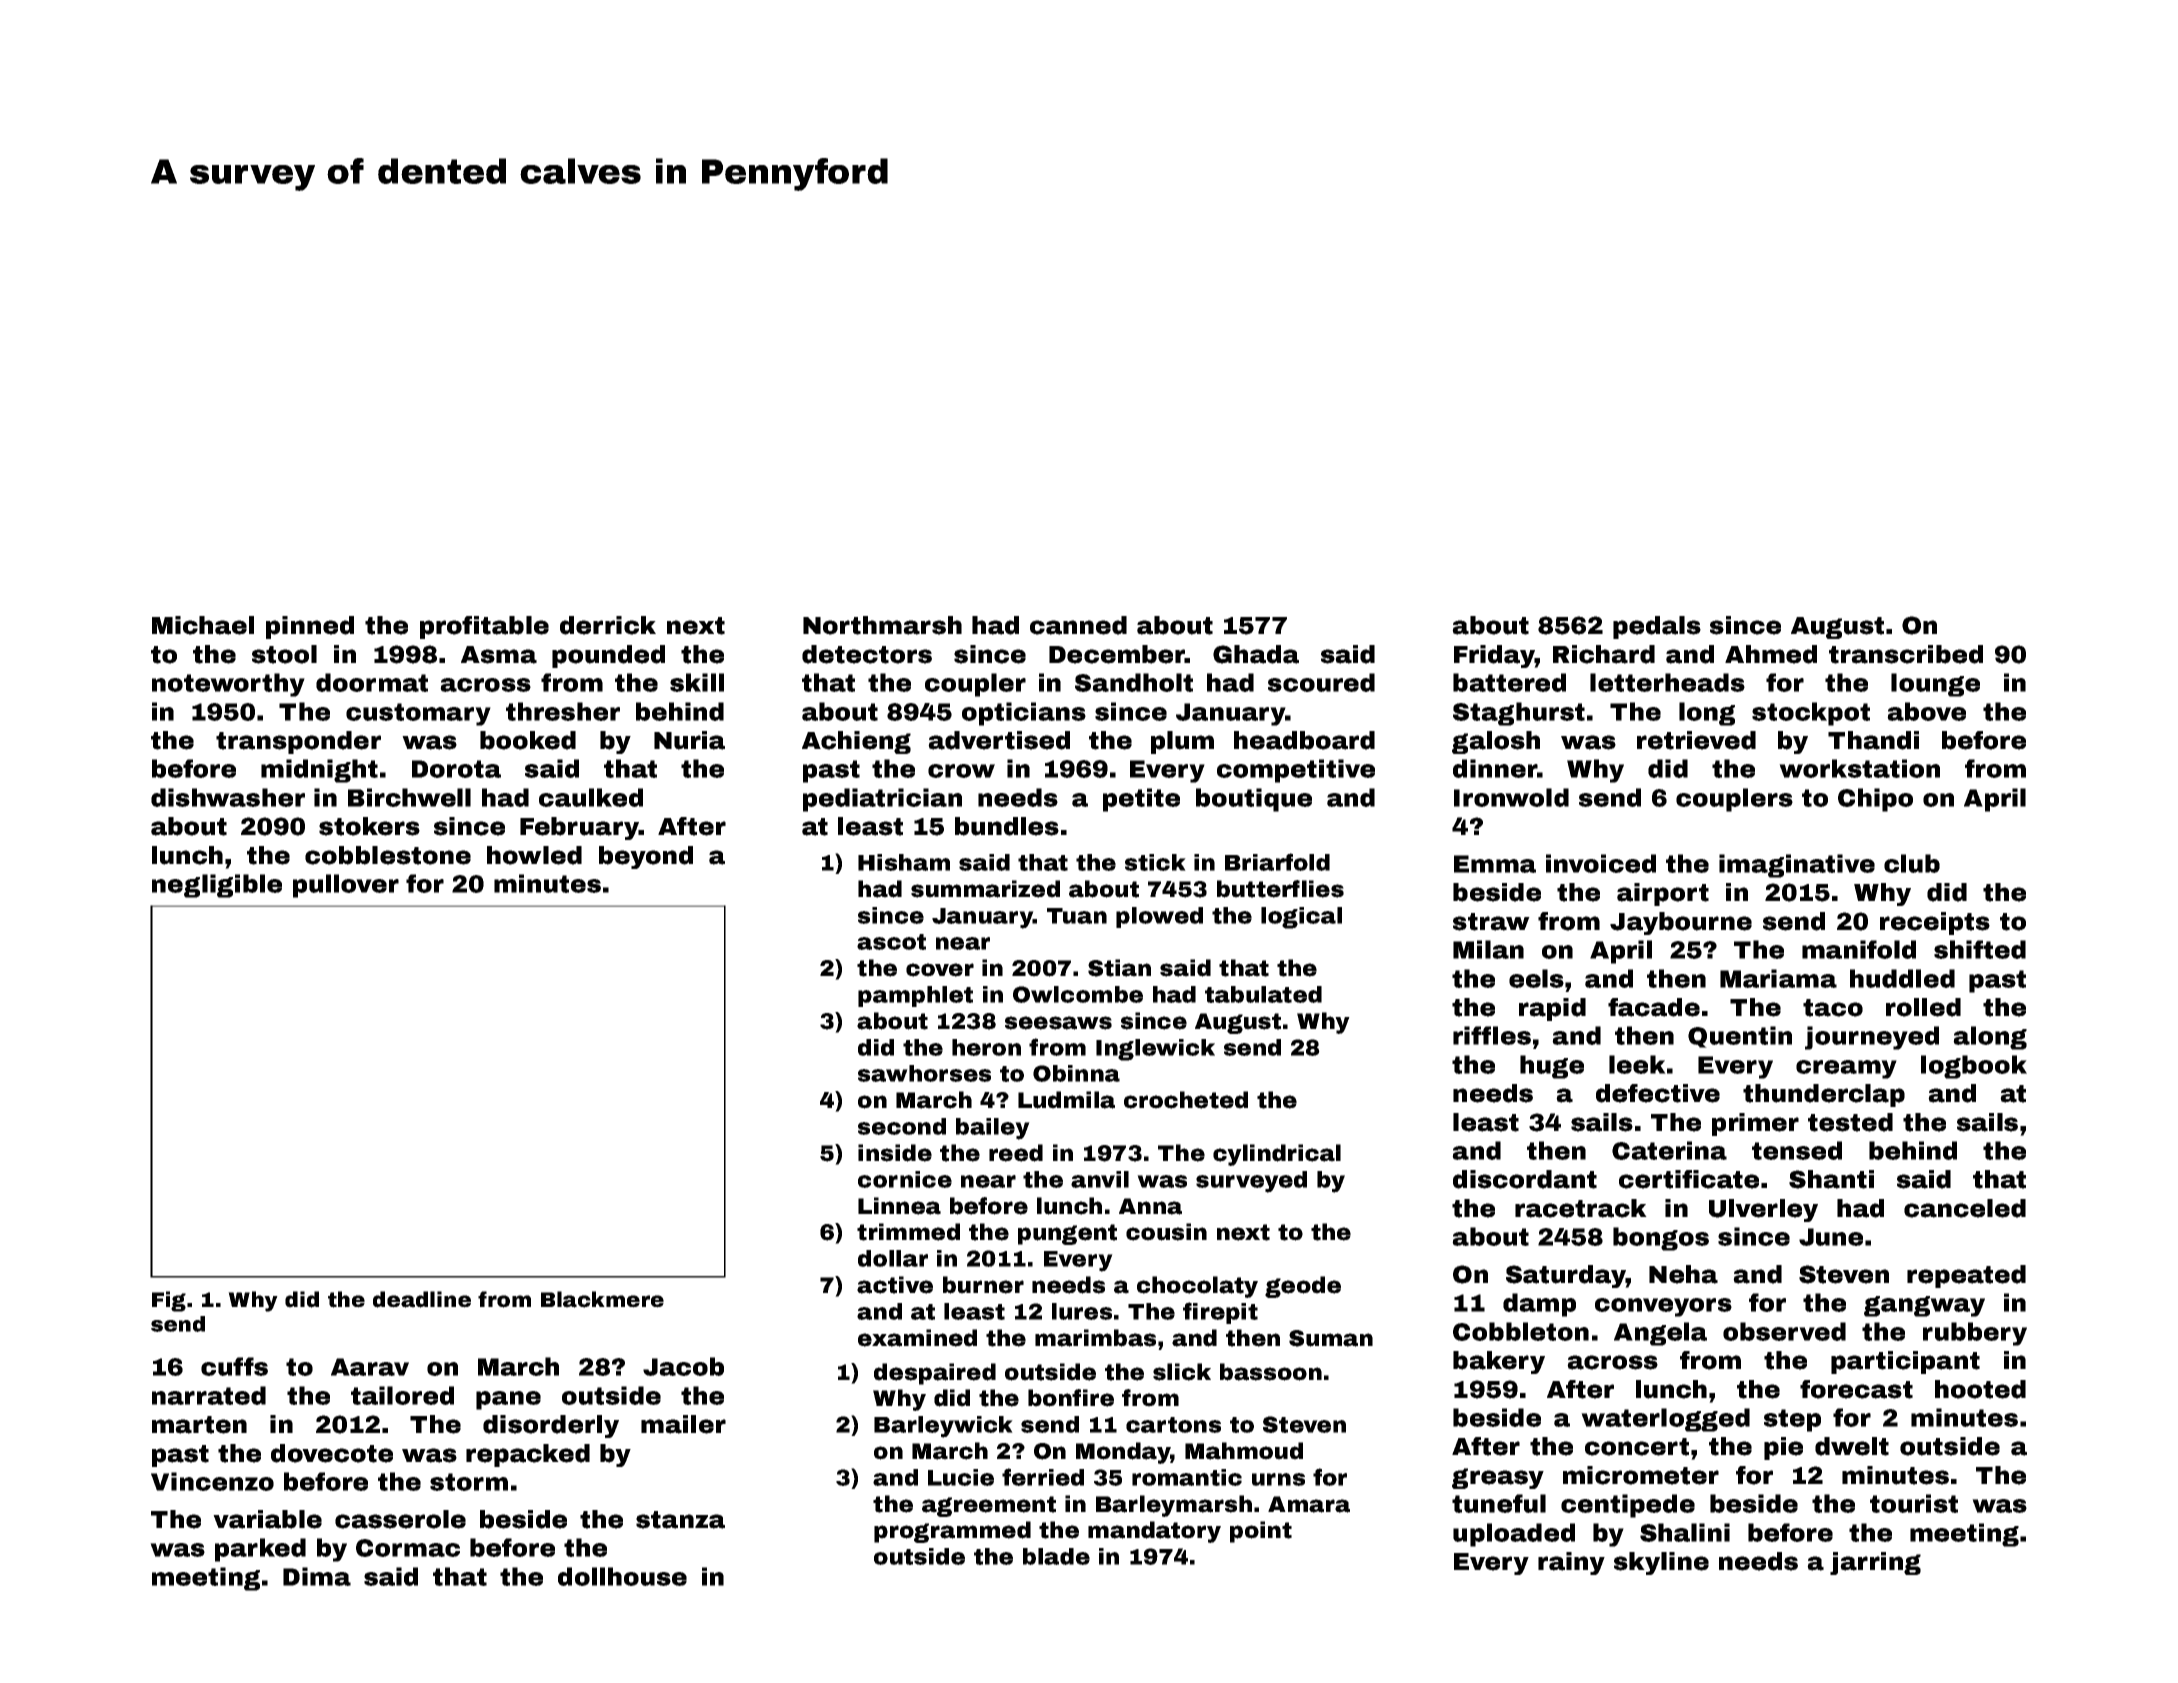  What do you see at coordinates (608, 656) in the screenshot?
I see `pounded` at bounding box center [608, 656].
